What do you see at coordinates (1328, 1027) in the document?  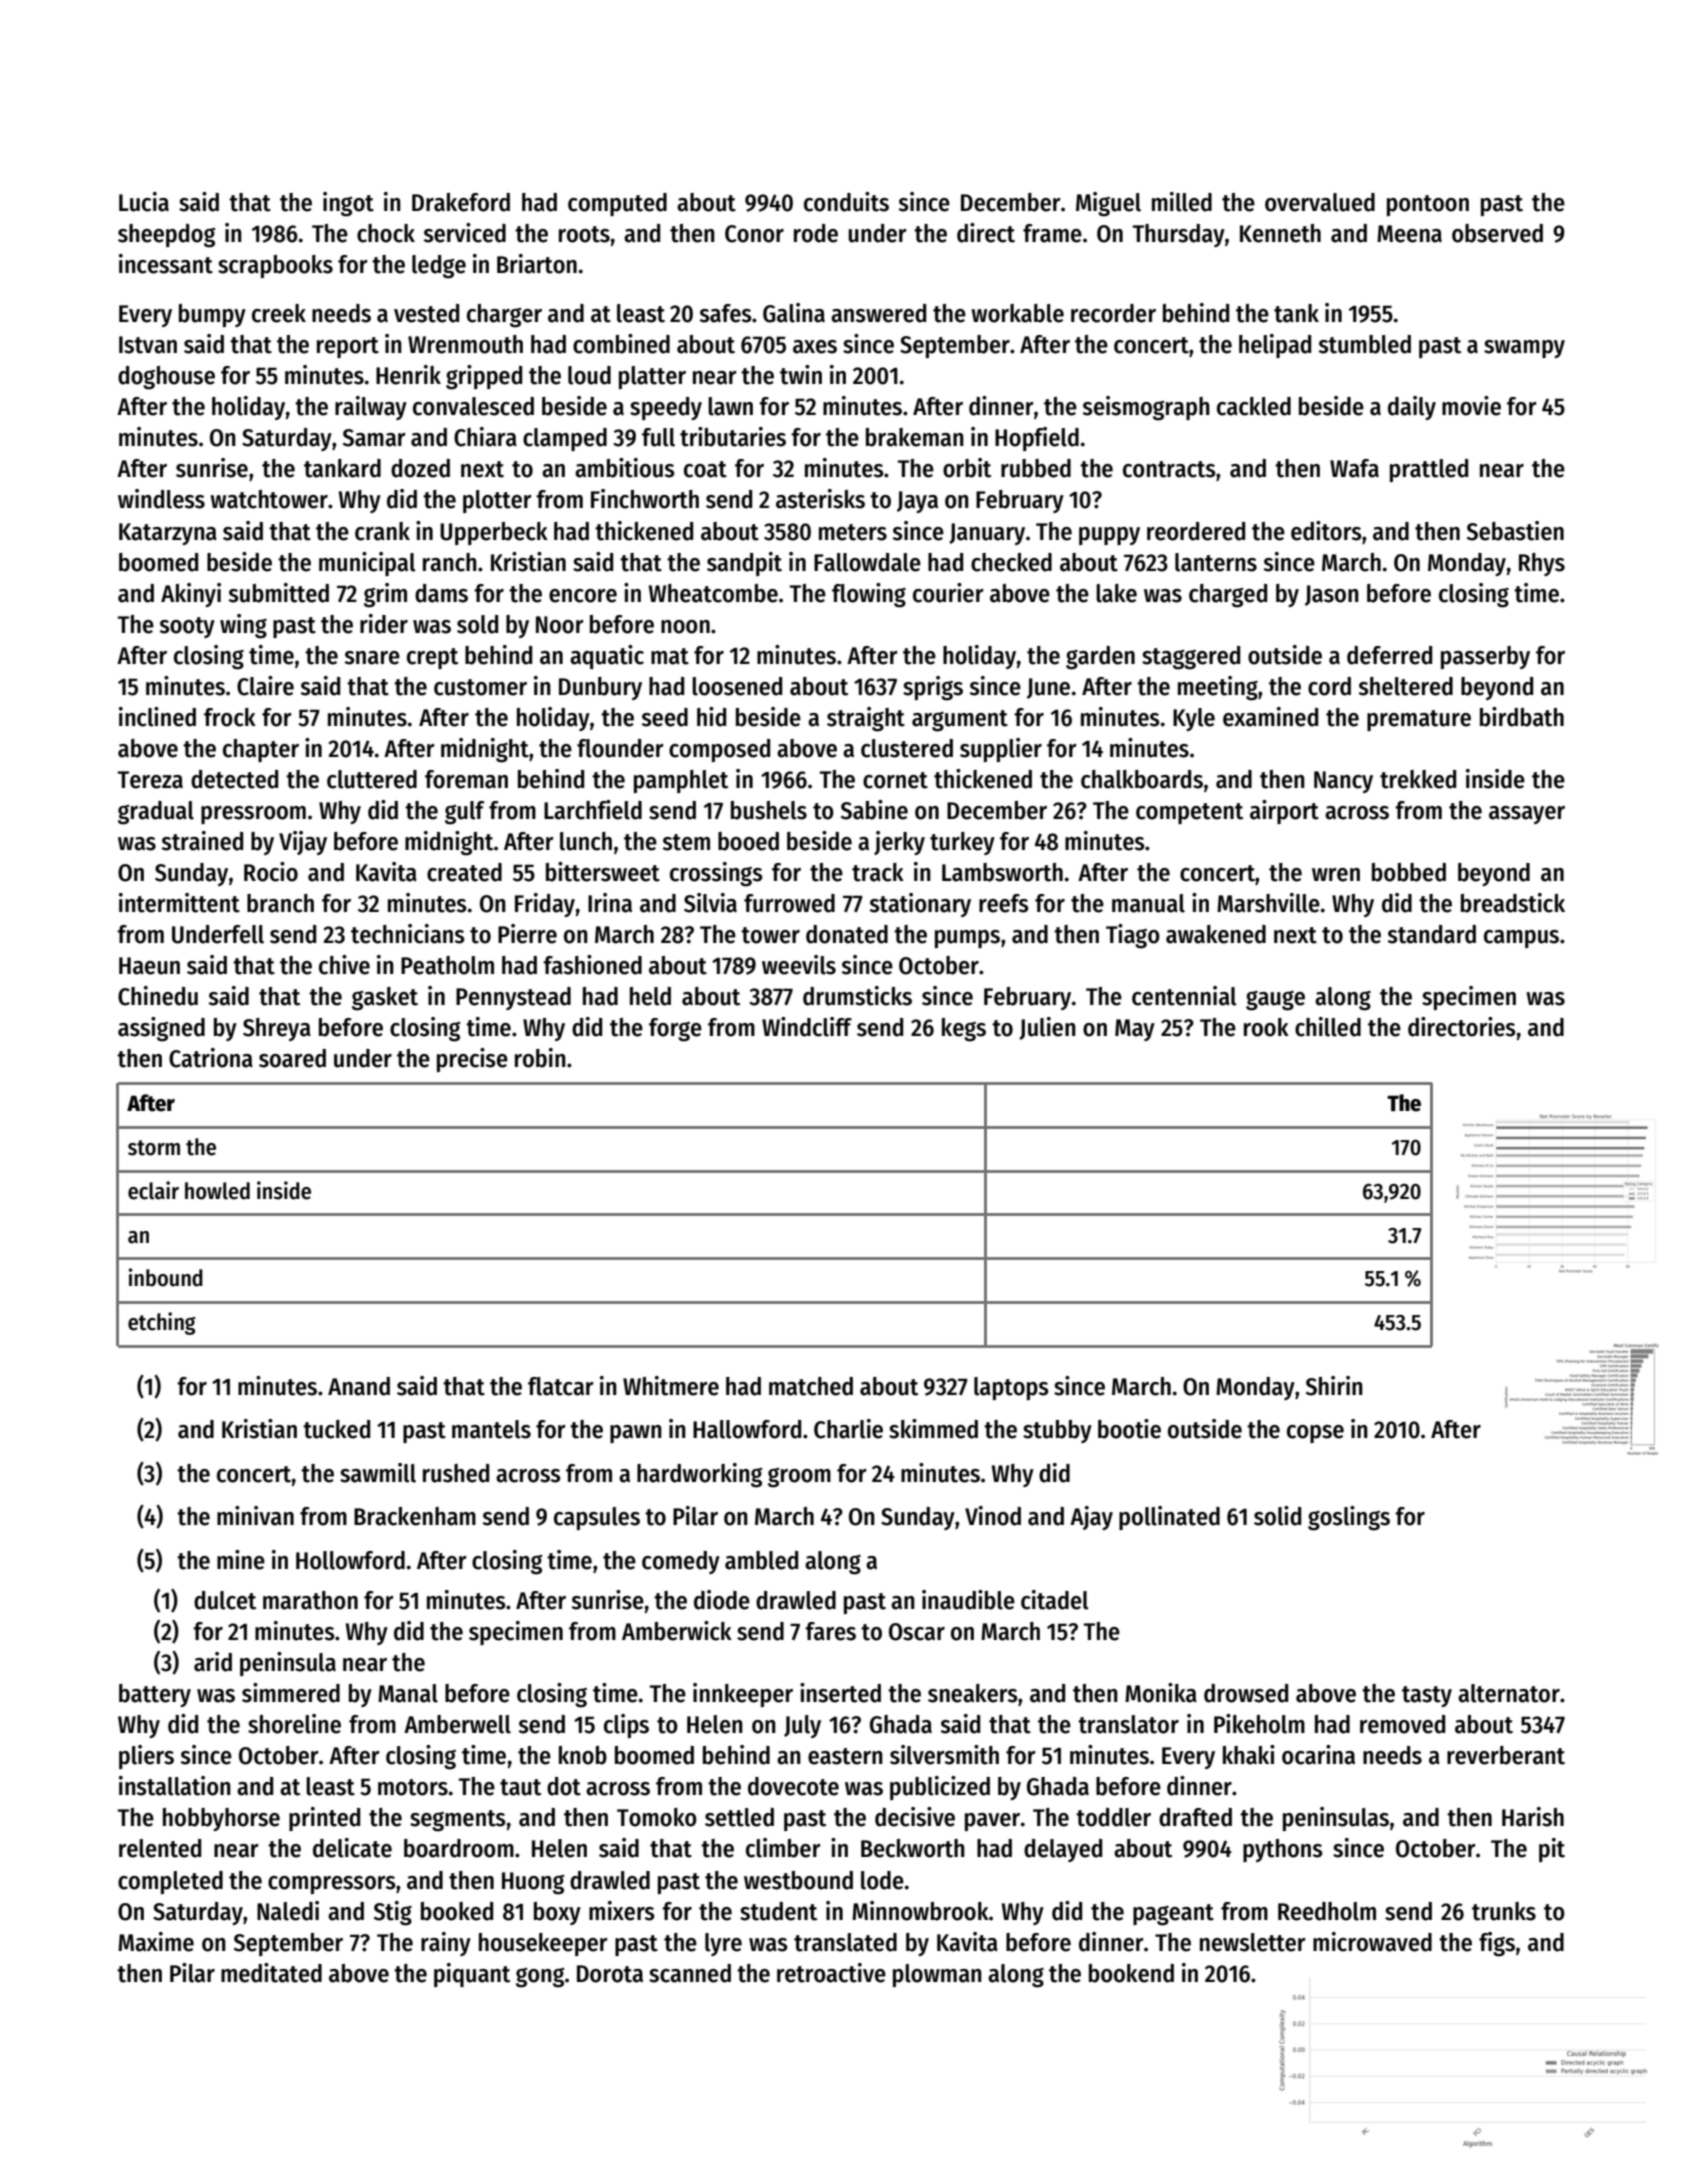 I see `chilled` at bounding box center [1328, 1027].
